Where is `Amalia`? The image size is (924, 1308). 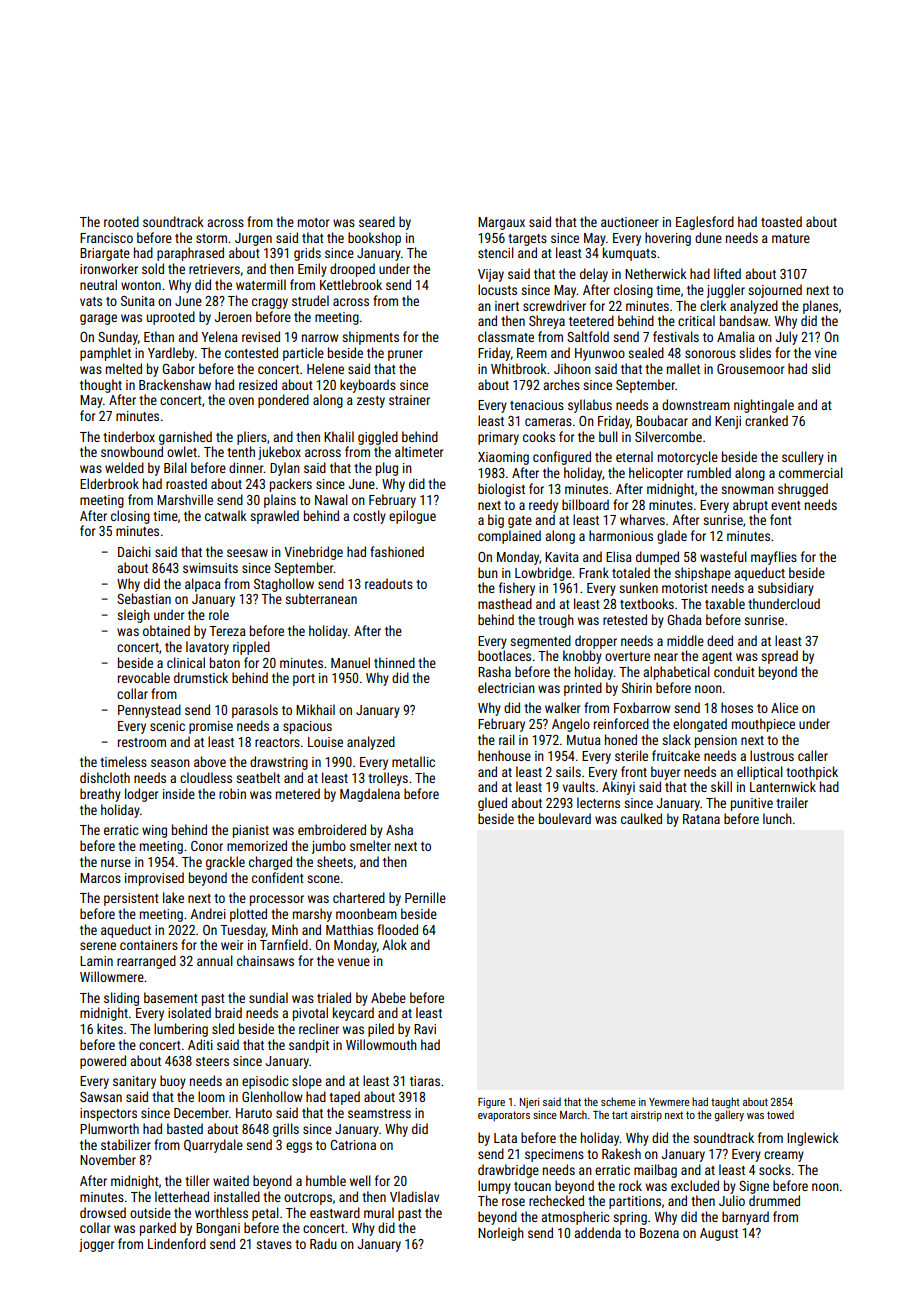
Amalia is located at coordinates (736, 336).
